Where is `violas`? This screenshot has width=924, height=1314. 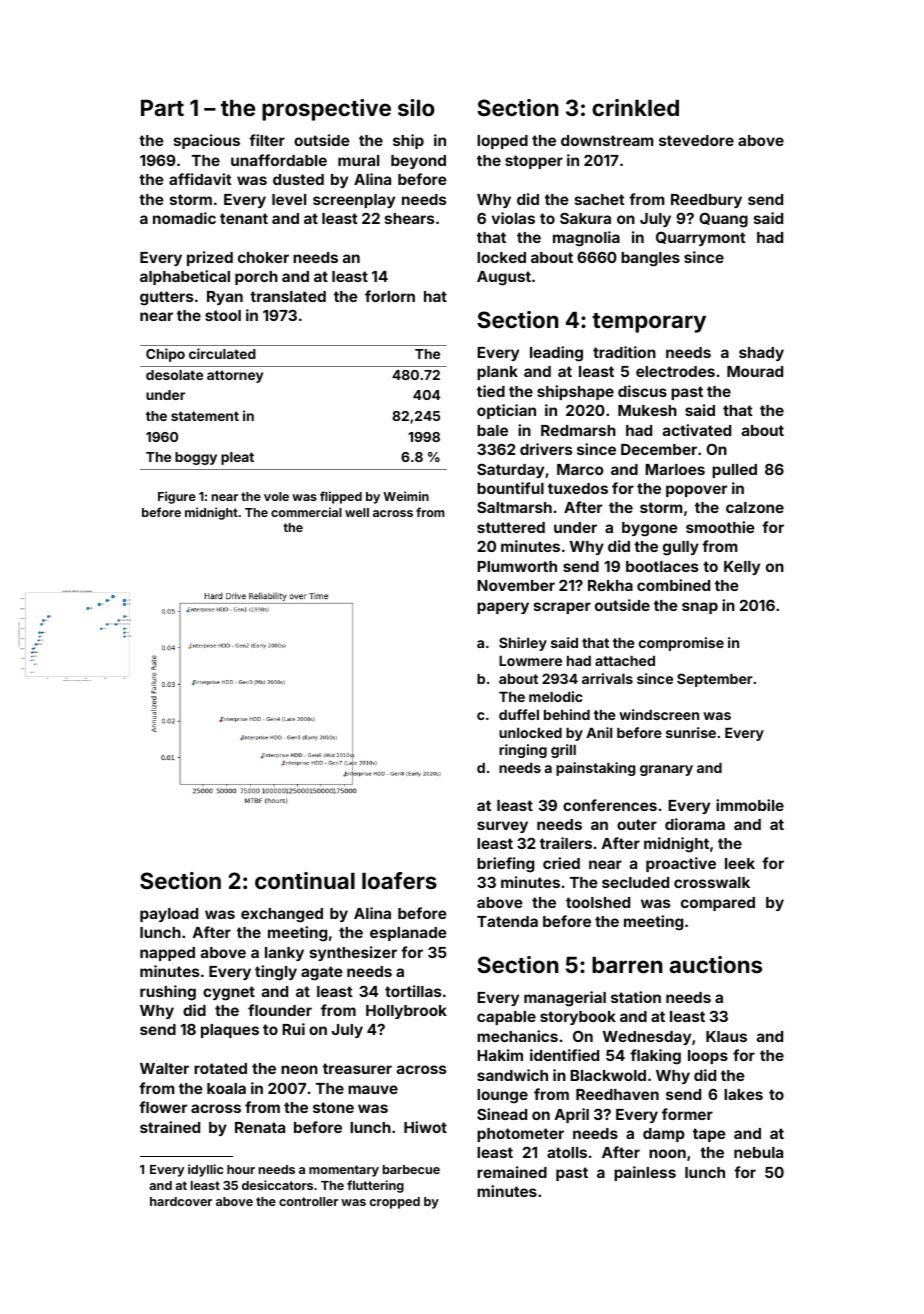 violas is located at coordinates (513, 218).
